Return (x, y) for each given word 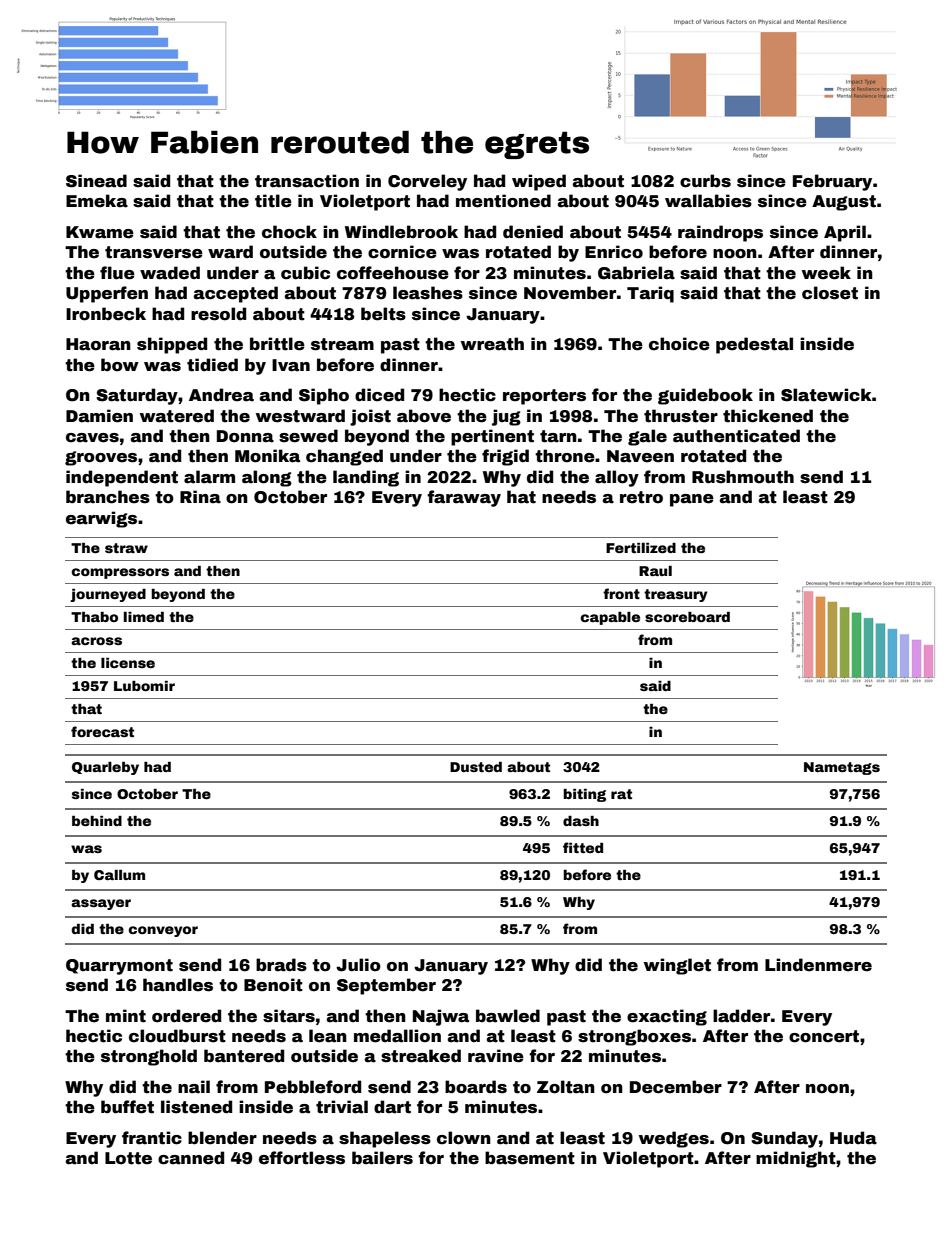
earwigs (101, 519)
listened (196, 1107)
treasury (676, 595)
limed (144, 617)
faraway (464, 498)
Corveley (427, 182)
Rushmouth (743, 477)
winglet (677, 966)
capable (610, 618)
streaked (421, 1056)
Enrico (614, 252)
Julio (358, 965)
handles (178, 985)
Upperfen (107, 294)
